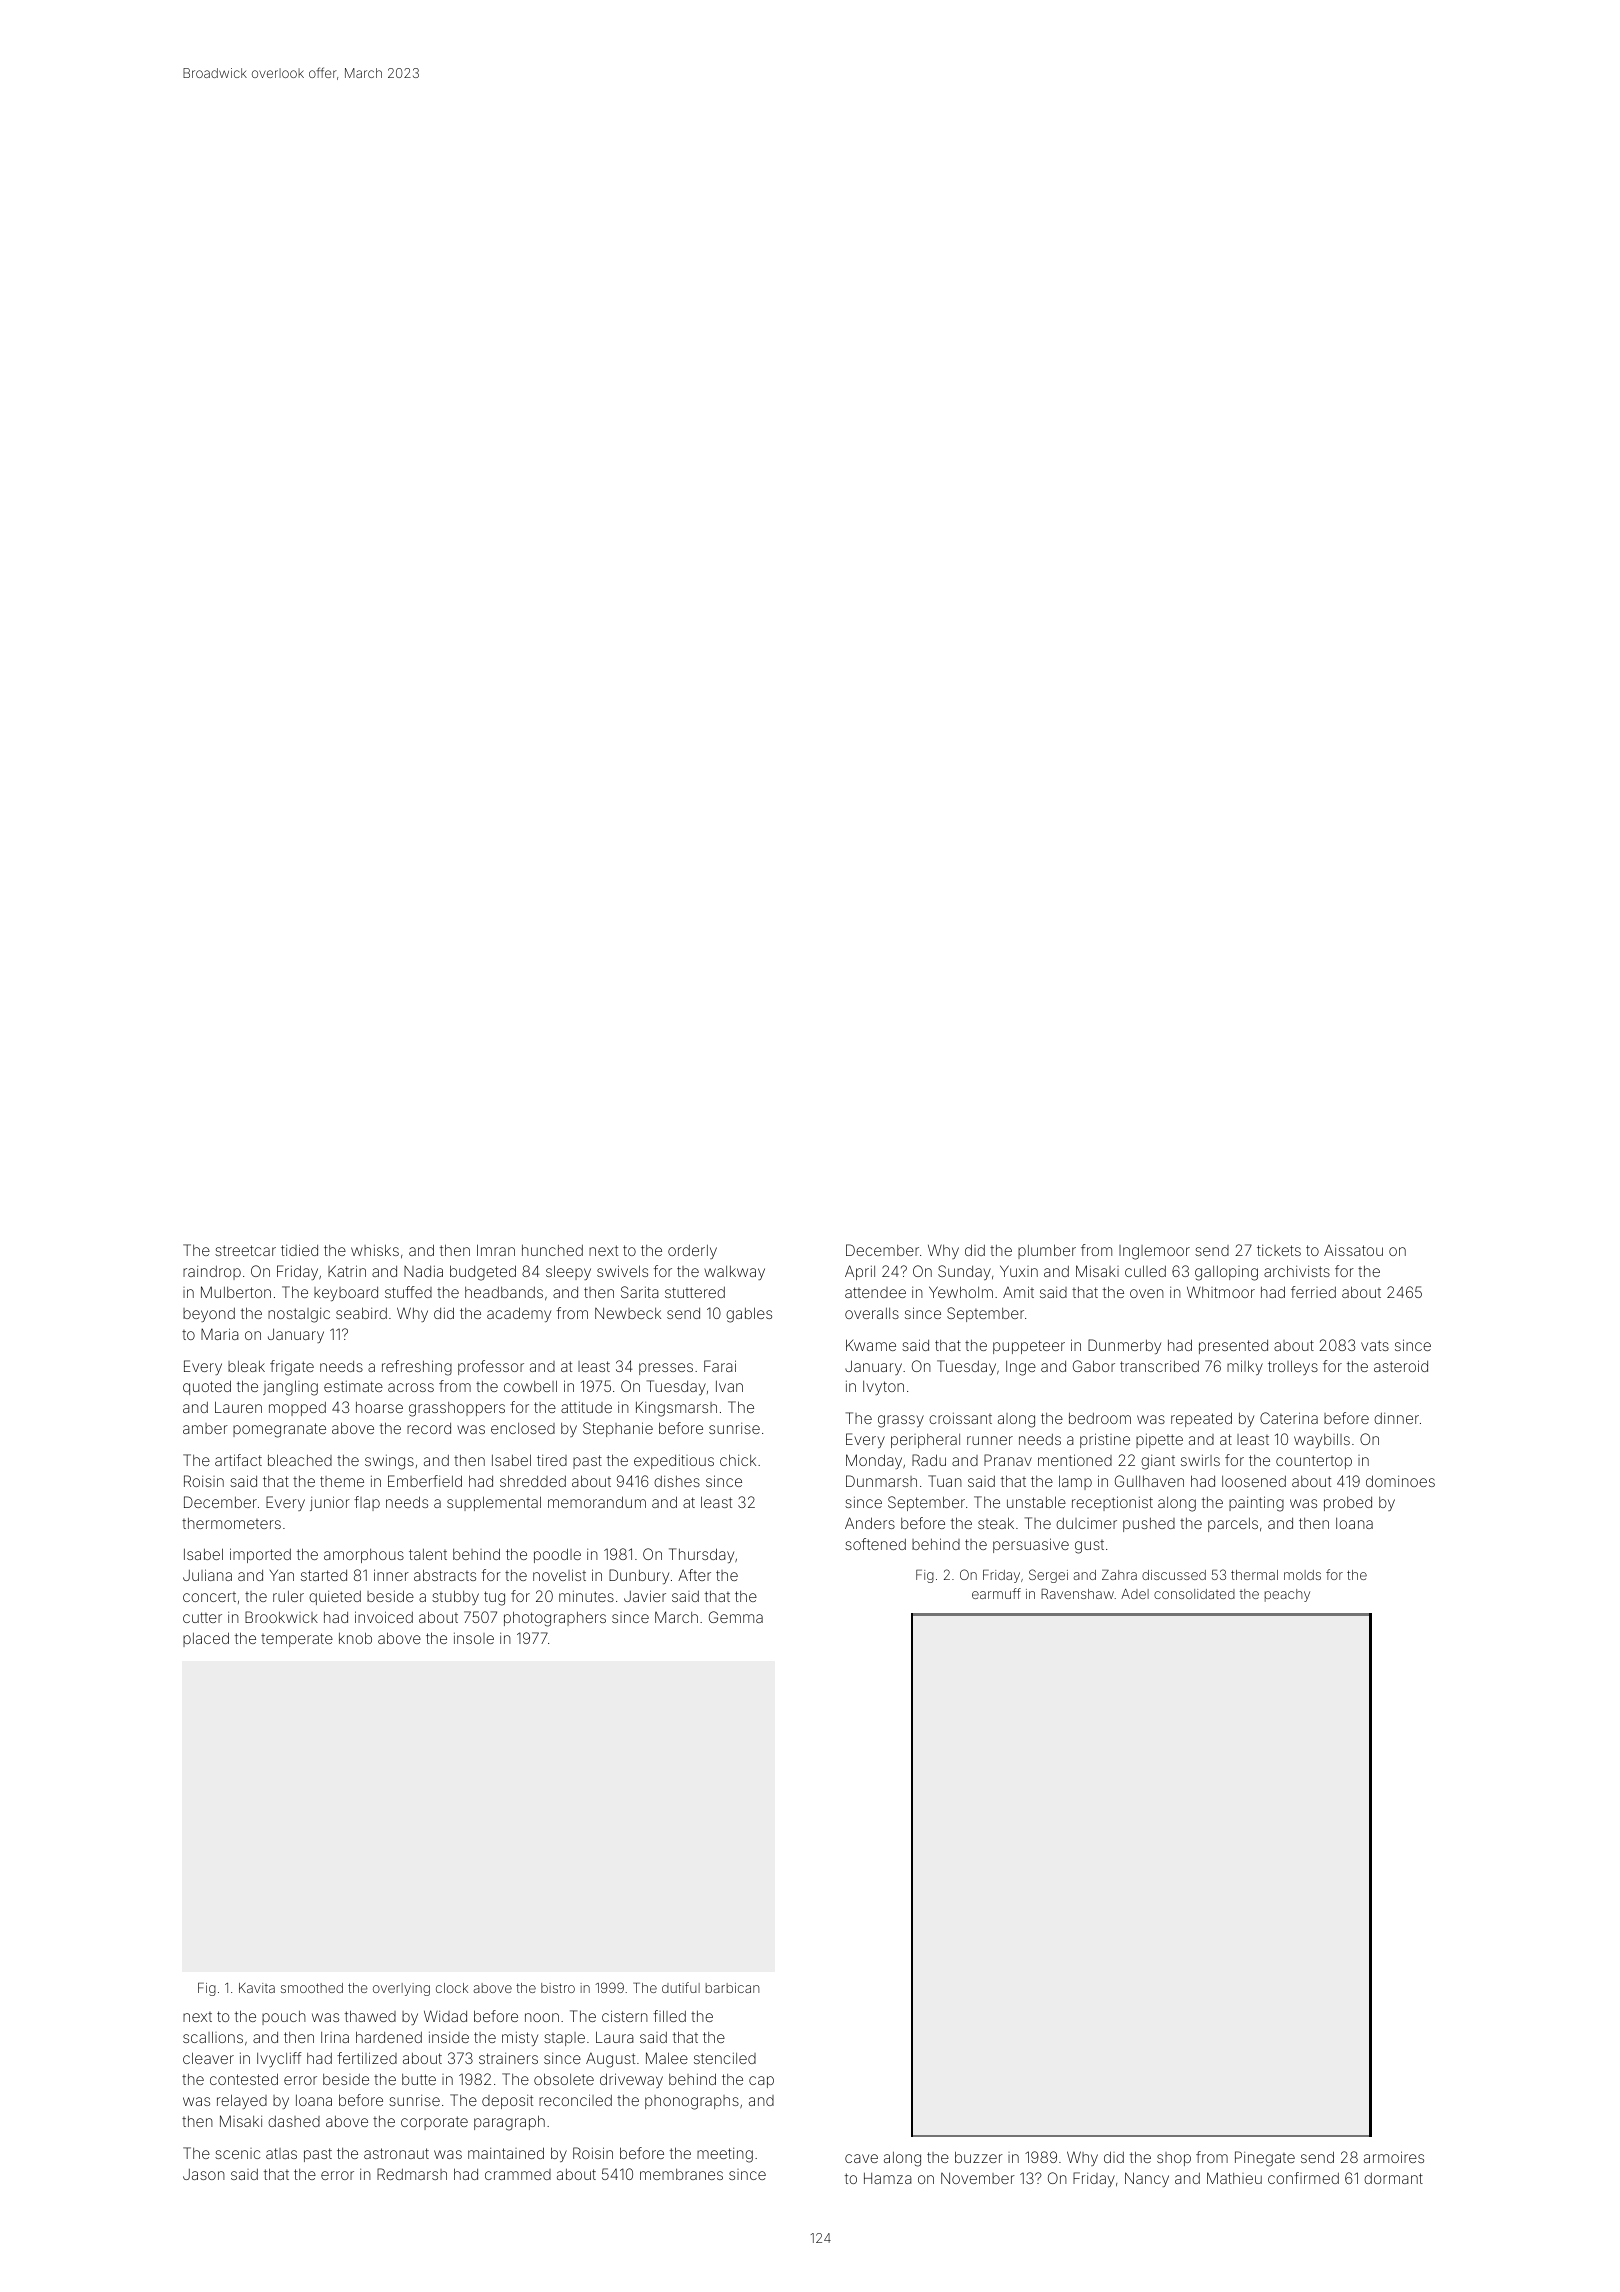 Image resolution: width=1620 pixels, height=2292 pixels. I want to click on placed, so click(206, 1639).
